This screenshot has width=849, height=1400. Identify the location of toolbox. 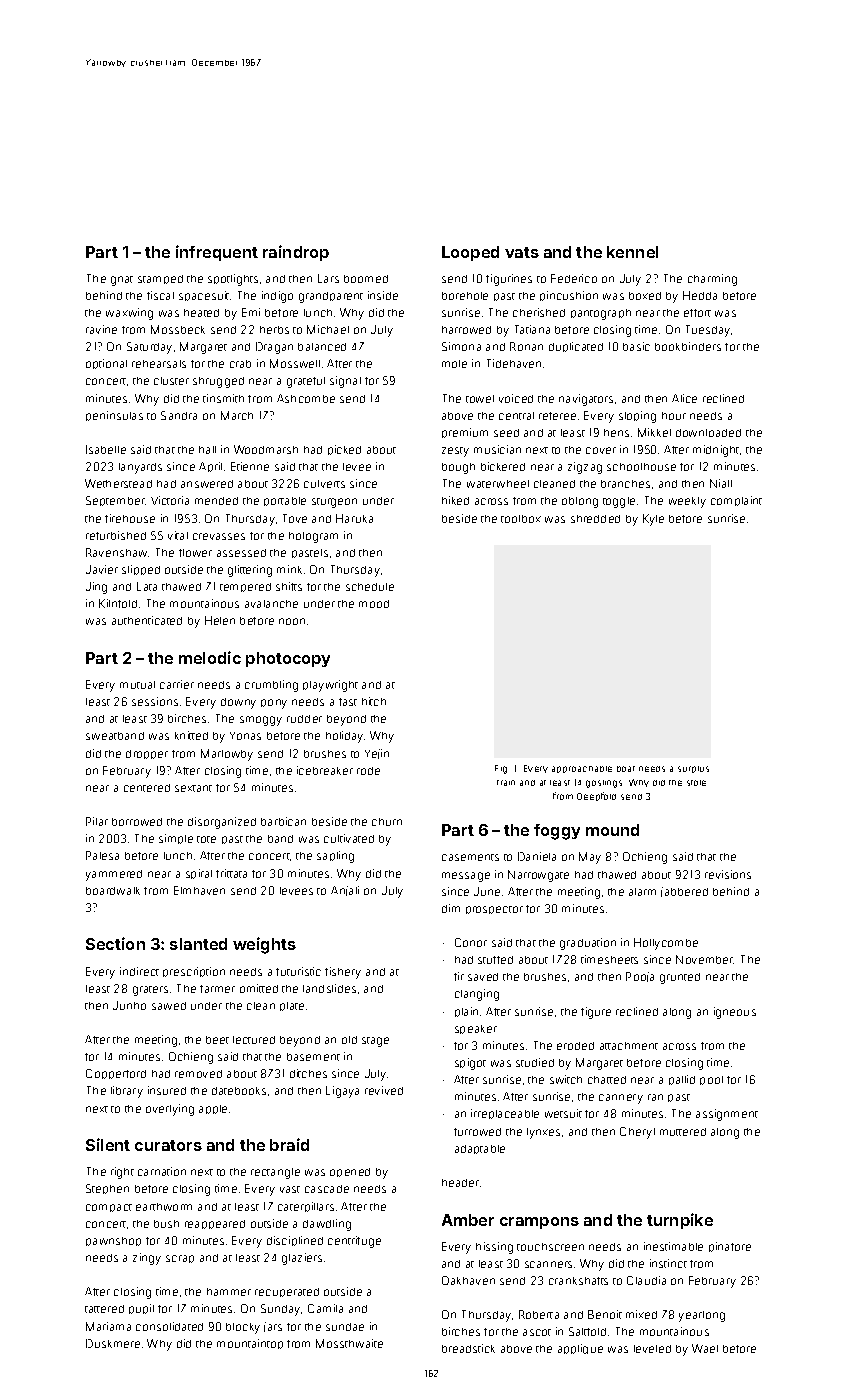
(521, 519).
